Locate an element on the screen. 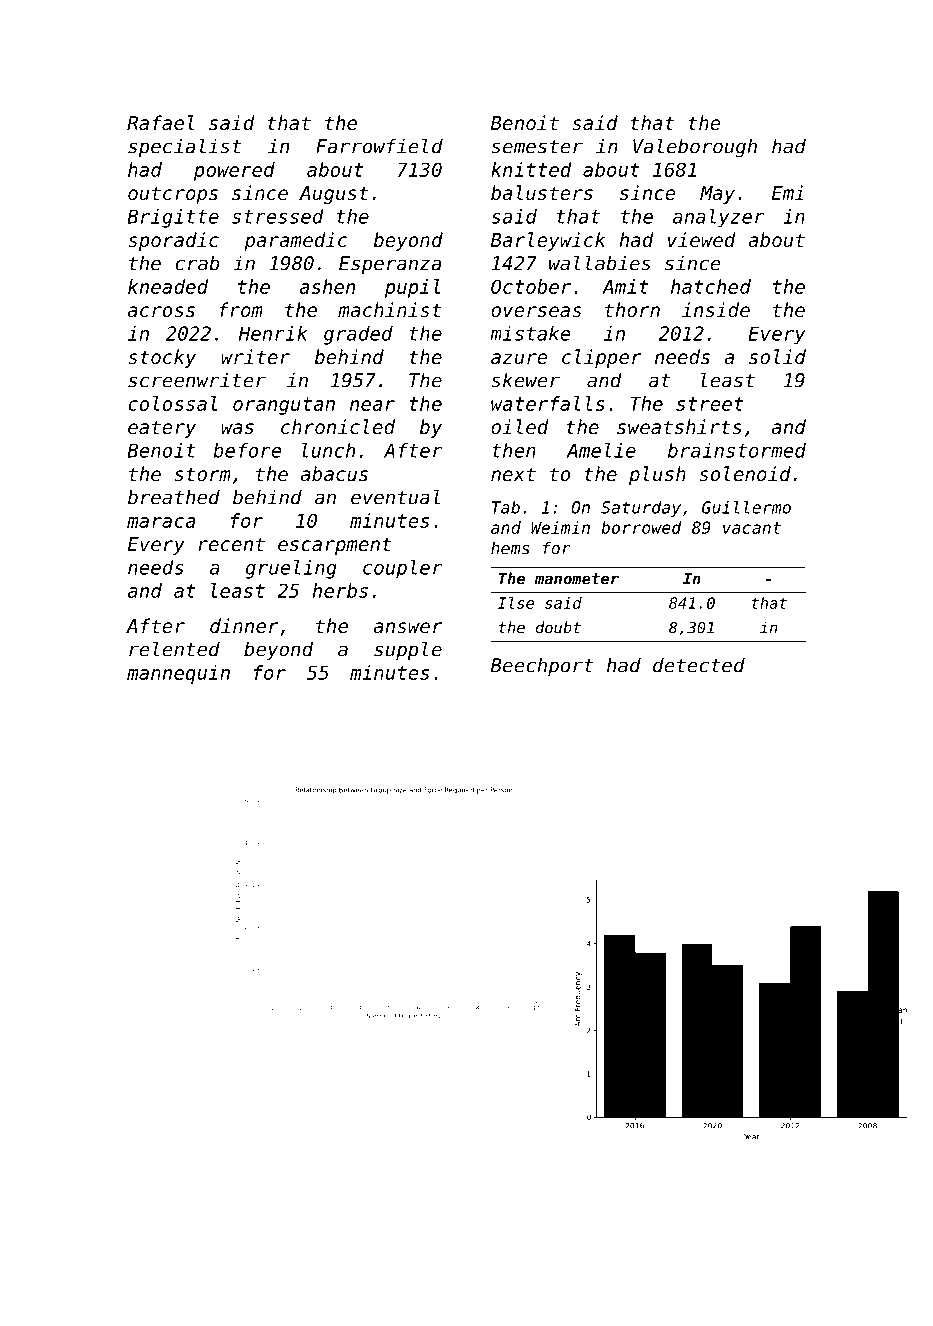 The height and width of the screenshot is (1326, 933). mannequin is located at coordinates (178, 674).
